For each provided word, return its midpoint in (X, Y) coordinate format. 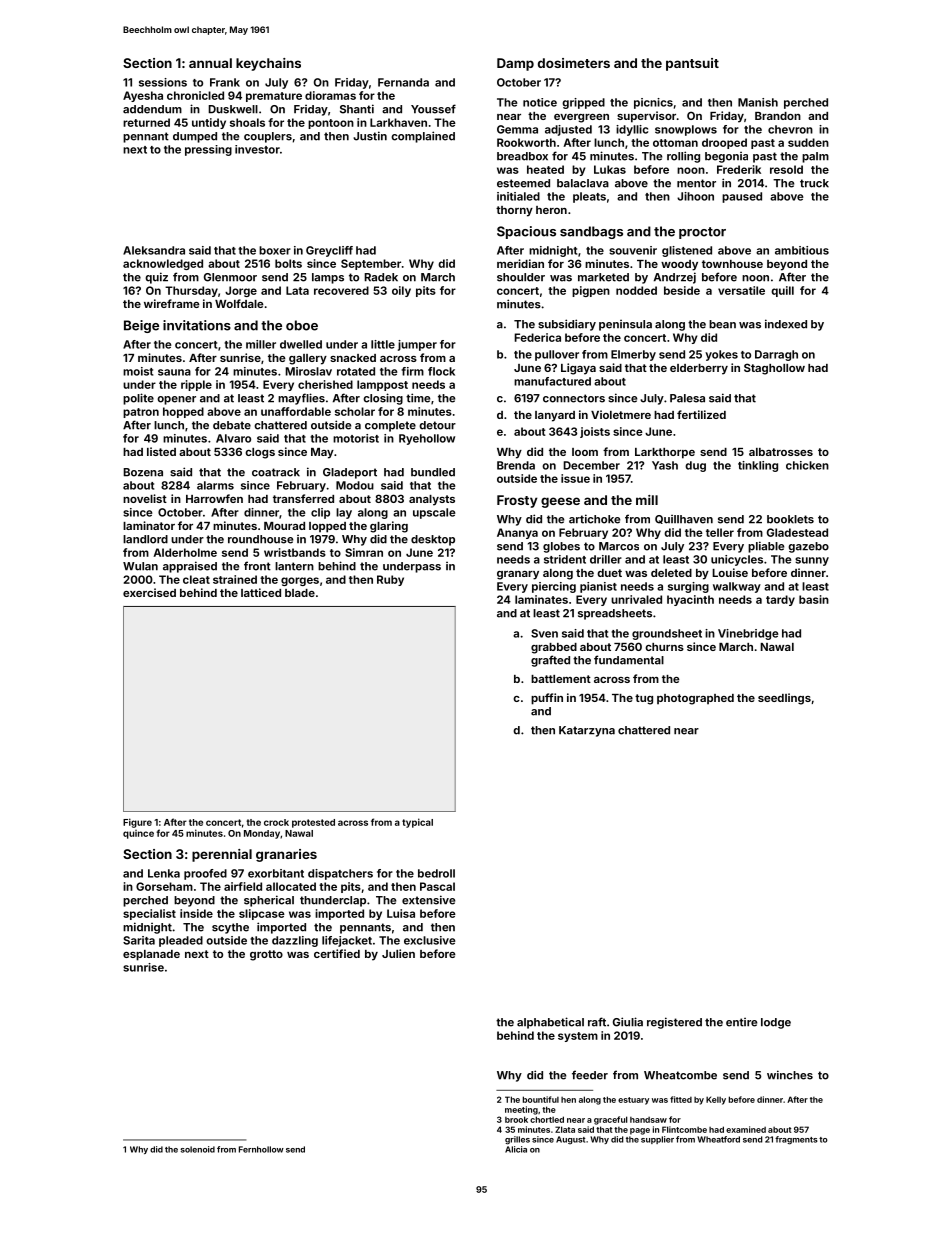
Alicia (516, 1149)
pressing (208, 150)
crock (276, 822)
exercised (149, 592)
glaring (389, 527)
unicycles (737, 560)
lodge (776, 1023)
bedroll (436, 873)
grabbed (554, 648)
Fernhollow (261, 1149)
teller (720, 532)
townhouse (732, 264)
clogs (260, 453)
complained (423, 137)
